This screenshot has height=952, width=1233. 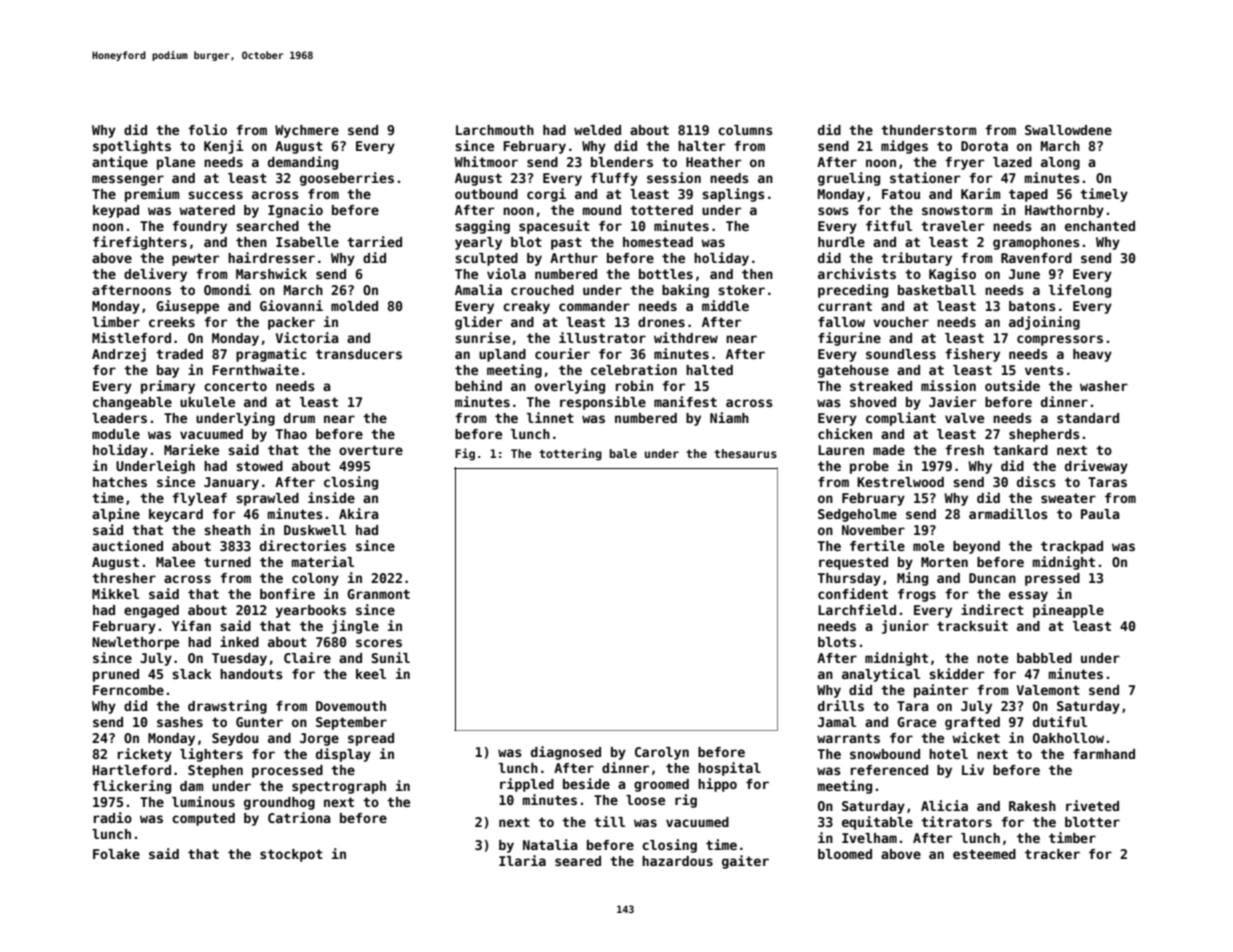 What do you see at coordinates (964, 163) in the screenshot?
I see `fryer` at bounding box center [964, 163].
